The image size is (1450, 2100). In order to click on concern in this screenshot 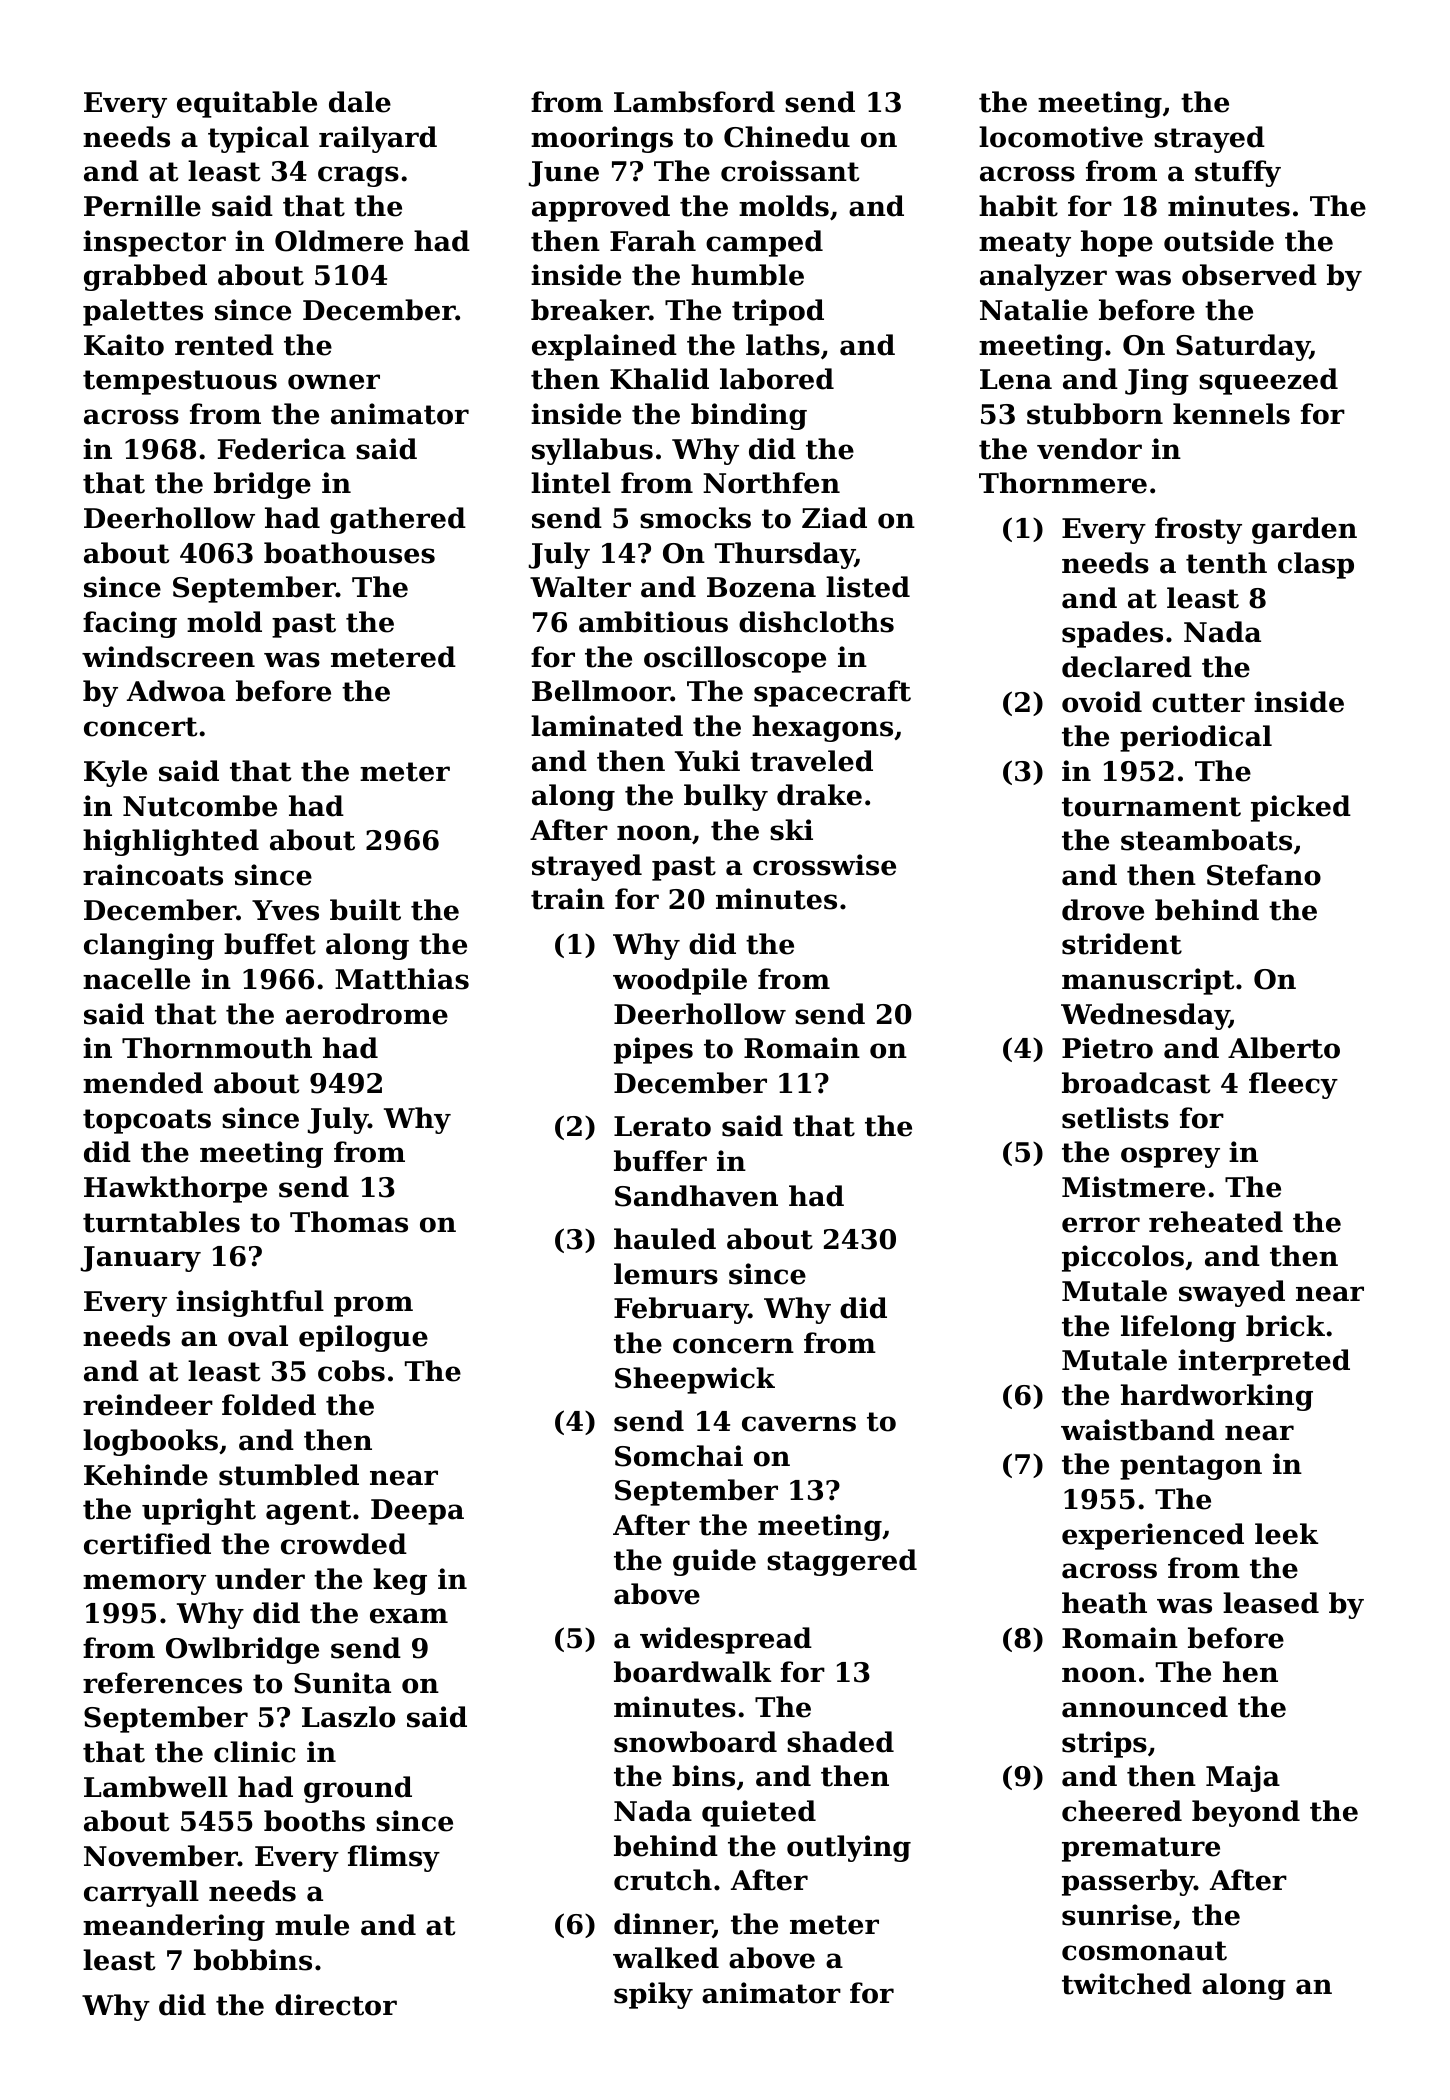, I will do `click(733, 1346)`.
